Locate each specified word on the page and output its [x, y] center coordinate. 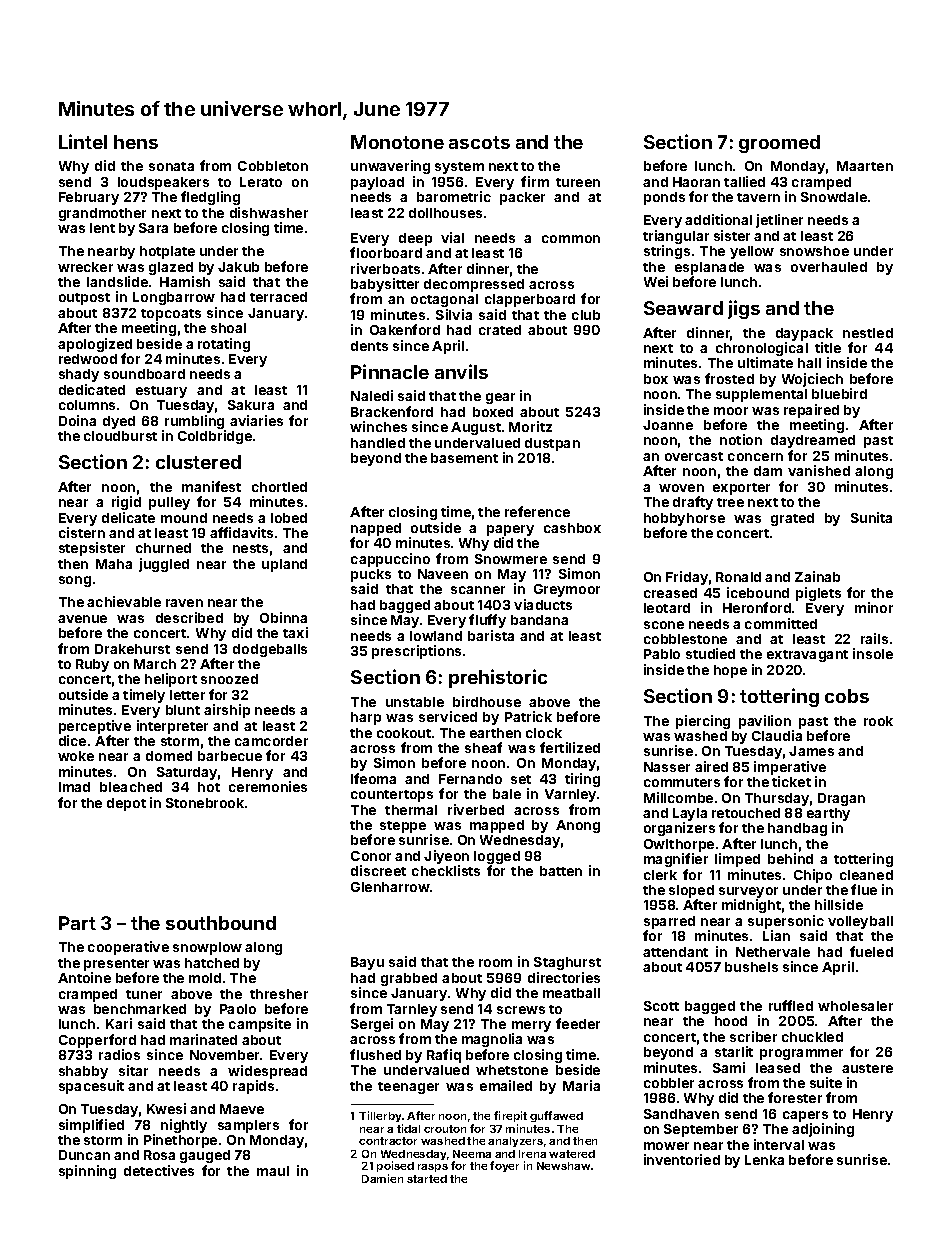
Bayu [367, 963]
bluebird [839, 393]
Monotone [397, 142]
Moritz [530, 426]
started [427, 1179]
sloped [691, 891]
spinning [87, 1172]
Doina [77, 420]
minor [874, 607]
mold [205, 978]
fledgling [210, 198]
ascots [479, 142]
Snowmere [511, 559]
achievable [124, 601]
